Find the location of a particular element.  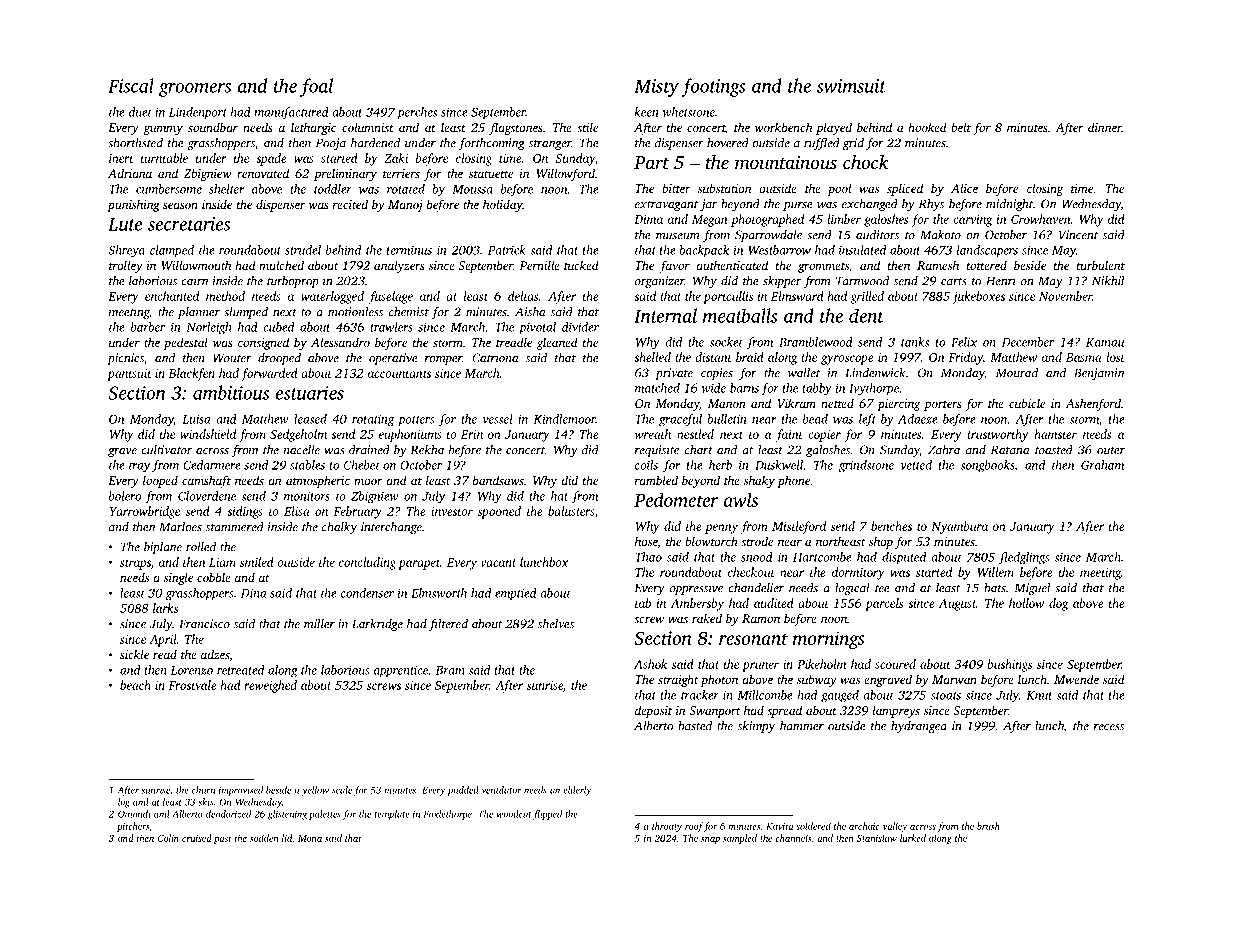

skipper is located at coordinates (782, 282).
